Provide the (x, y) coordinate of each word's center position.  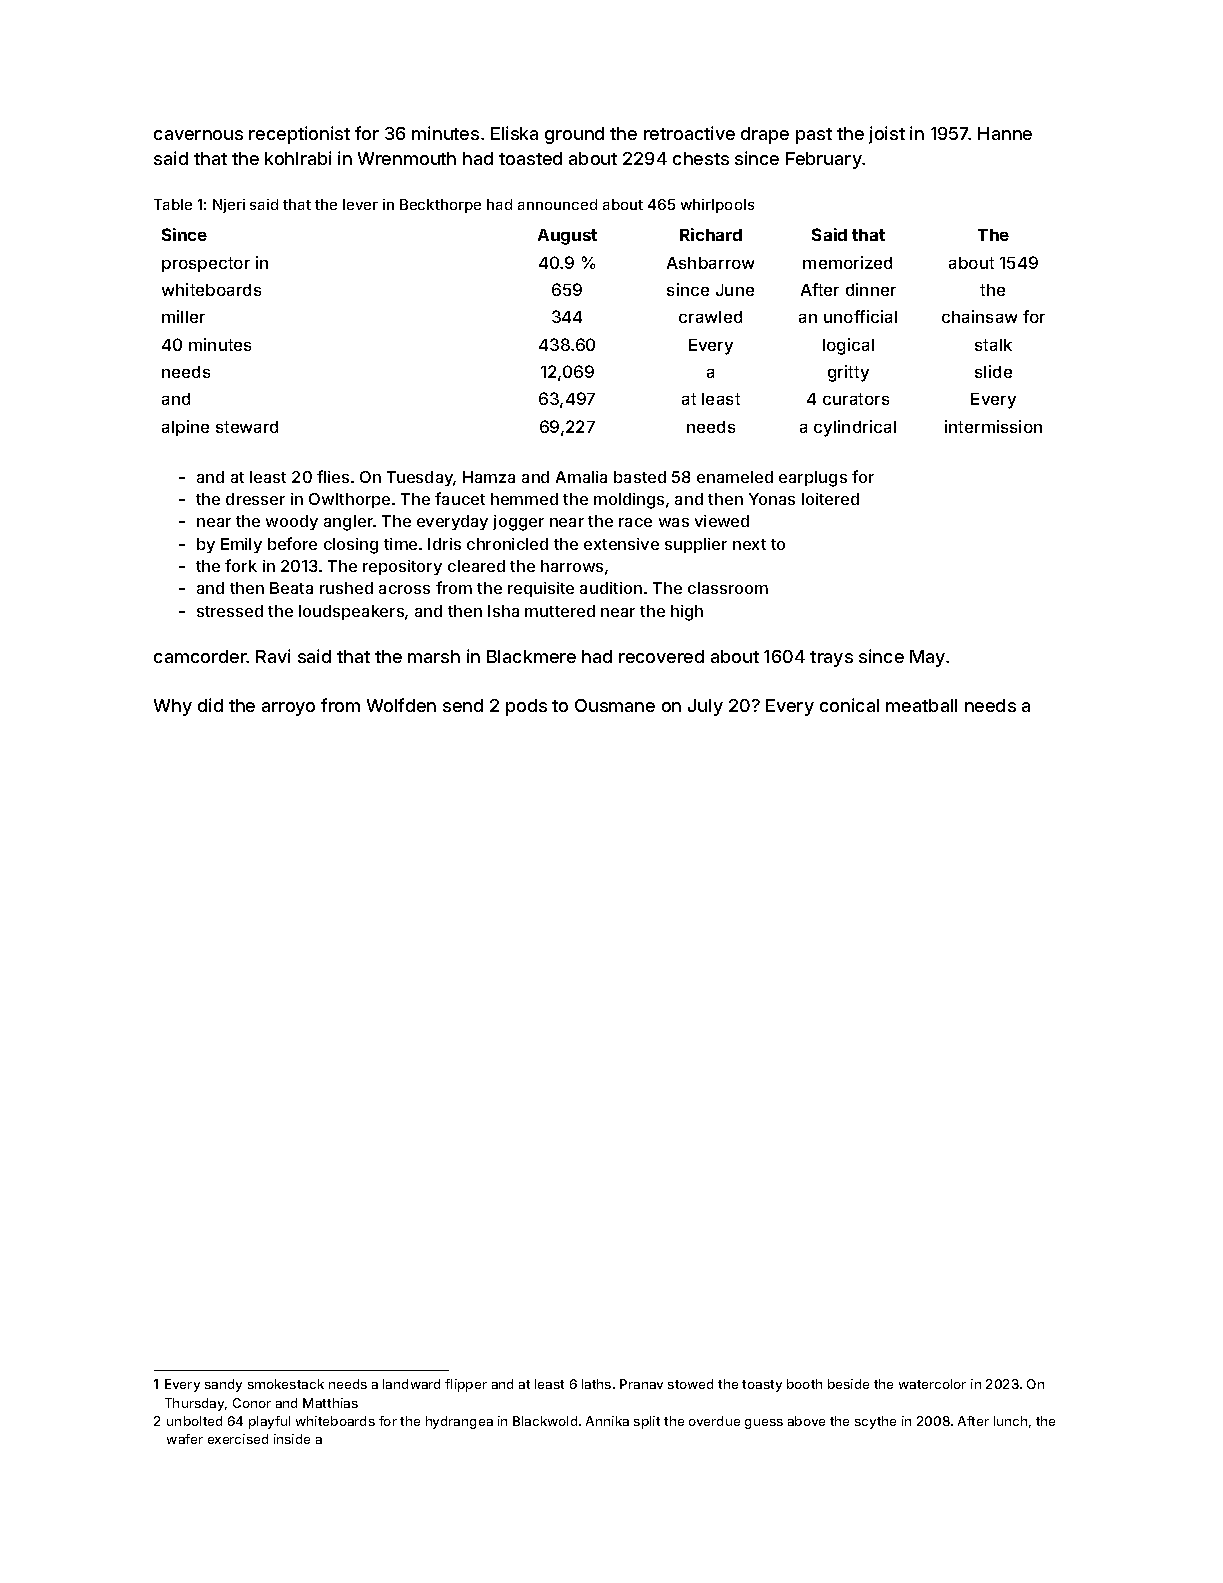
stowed (690, 1384)
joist (887, 135)
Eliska (514, 133)
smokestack (286, 1384)
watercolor (932, 1384)
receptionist (299, 135)
